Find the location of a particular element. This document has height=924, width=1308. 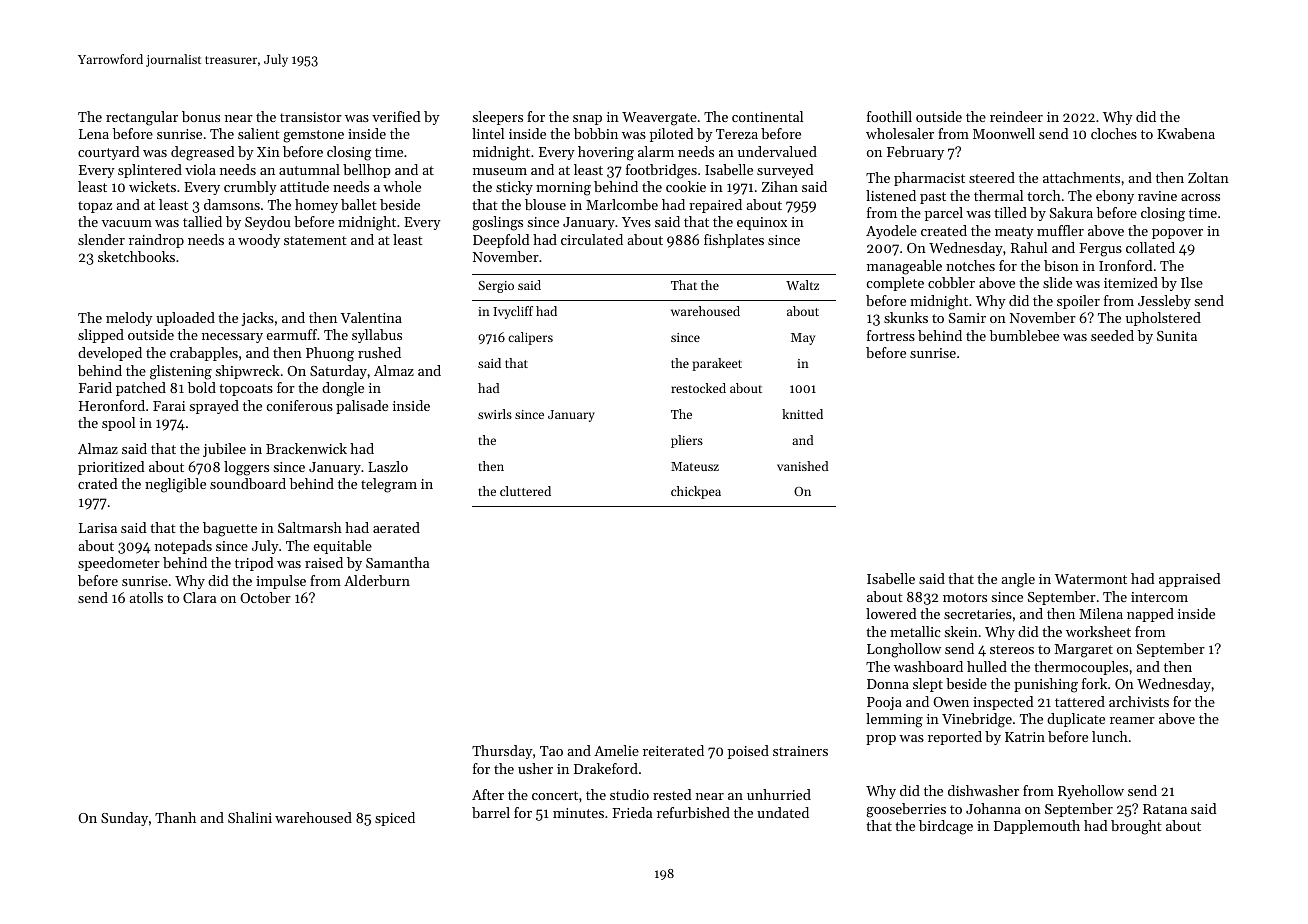

Donna is located at coordinates (888, 684).
